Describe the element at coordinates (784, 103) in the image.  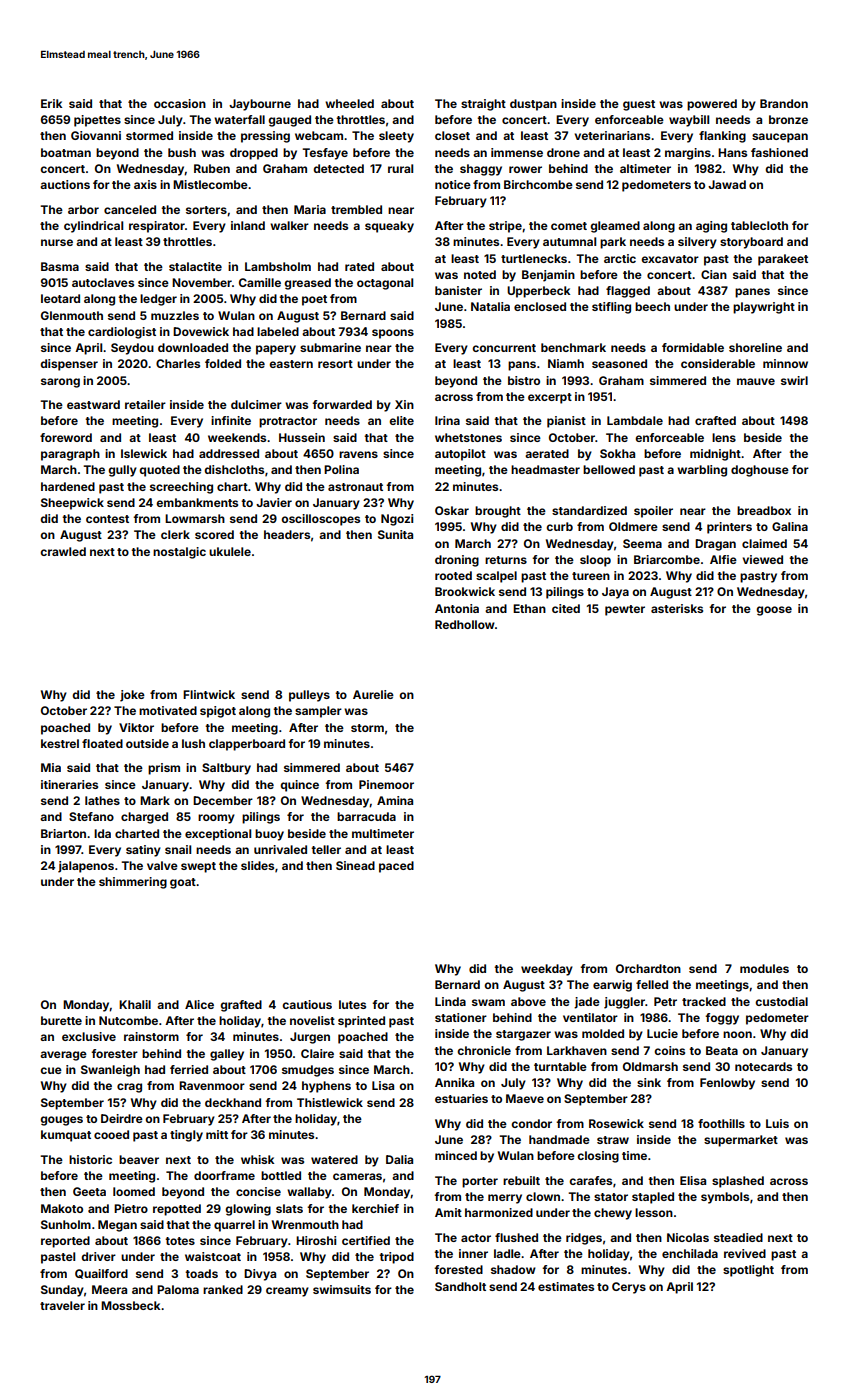
I see `Brandon` at that location.
